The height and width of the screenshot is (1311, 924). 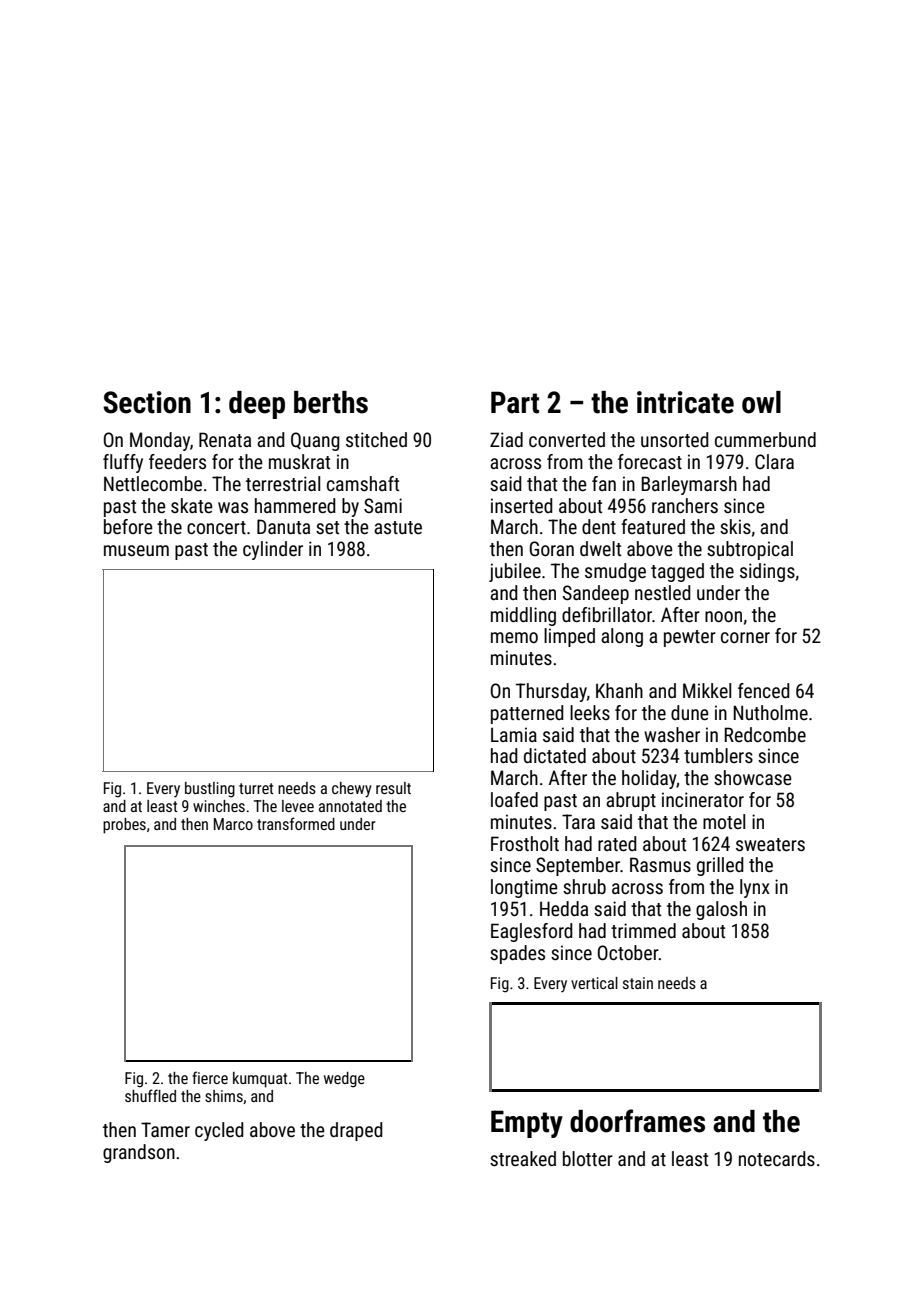 What do you see at coordinates (690, 638) in the screenshot?
I see `pewter` at bounding box center [690, 638].
